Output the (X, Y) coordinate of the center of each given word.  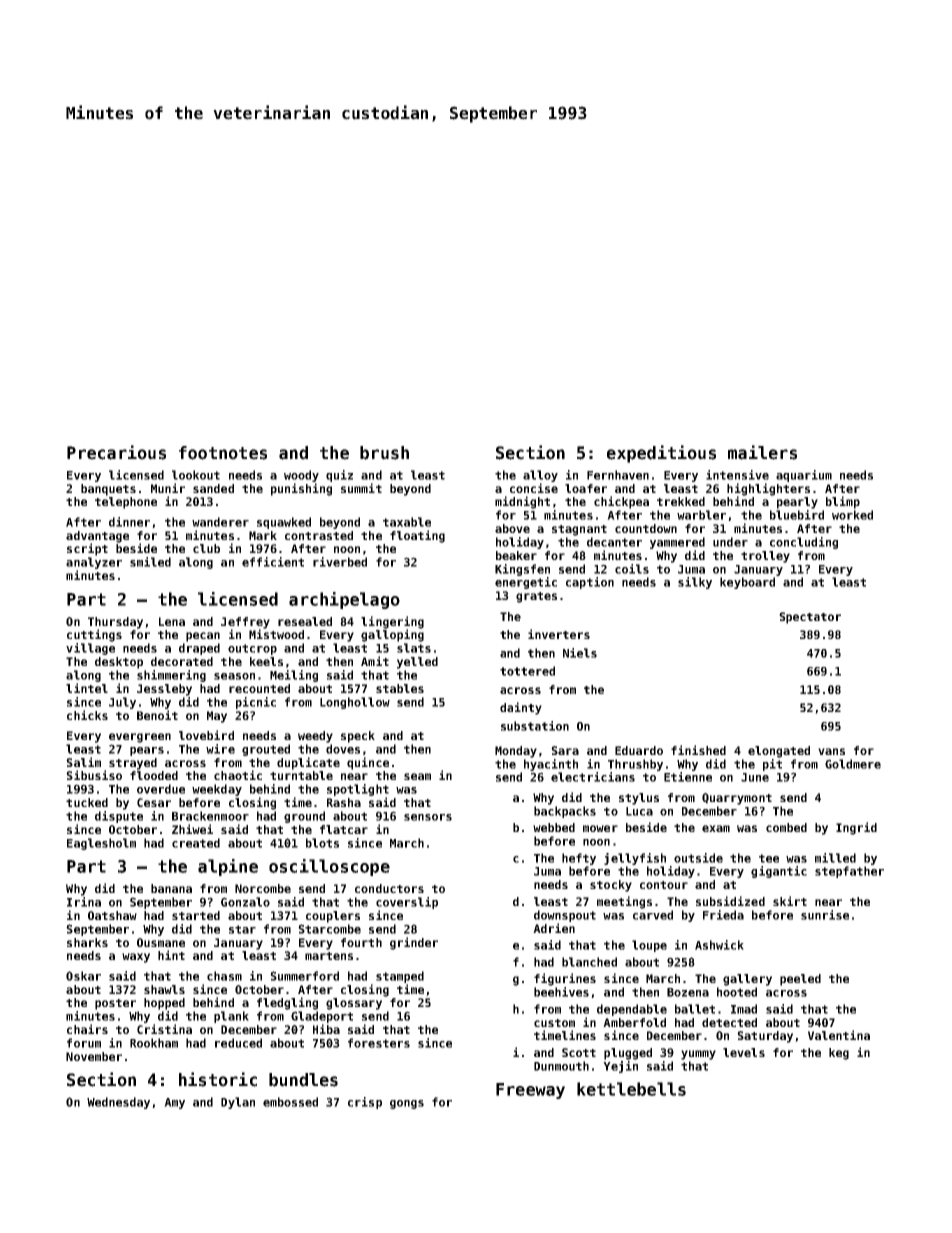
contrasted (319, 535)
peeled (800, 980)
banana (171, 888)
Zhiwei (192, 829)
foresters (379, 1043)
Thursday (115, 623)
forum (84, 1043)
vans (831, 751)
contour (664, 885)
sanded (213, 488)
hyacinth (551, 765)
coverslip (407, 903)
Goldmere (853, 764)
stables (400, 688)
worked (852, 515)
